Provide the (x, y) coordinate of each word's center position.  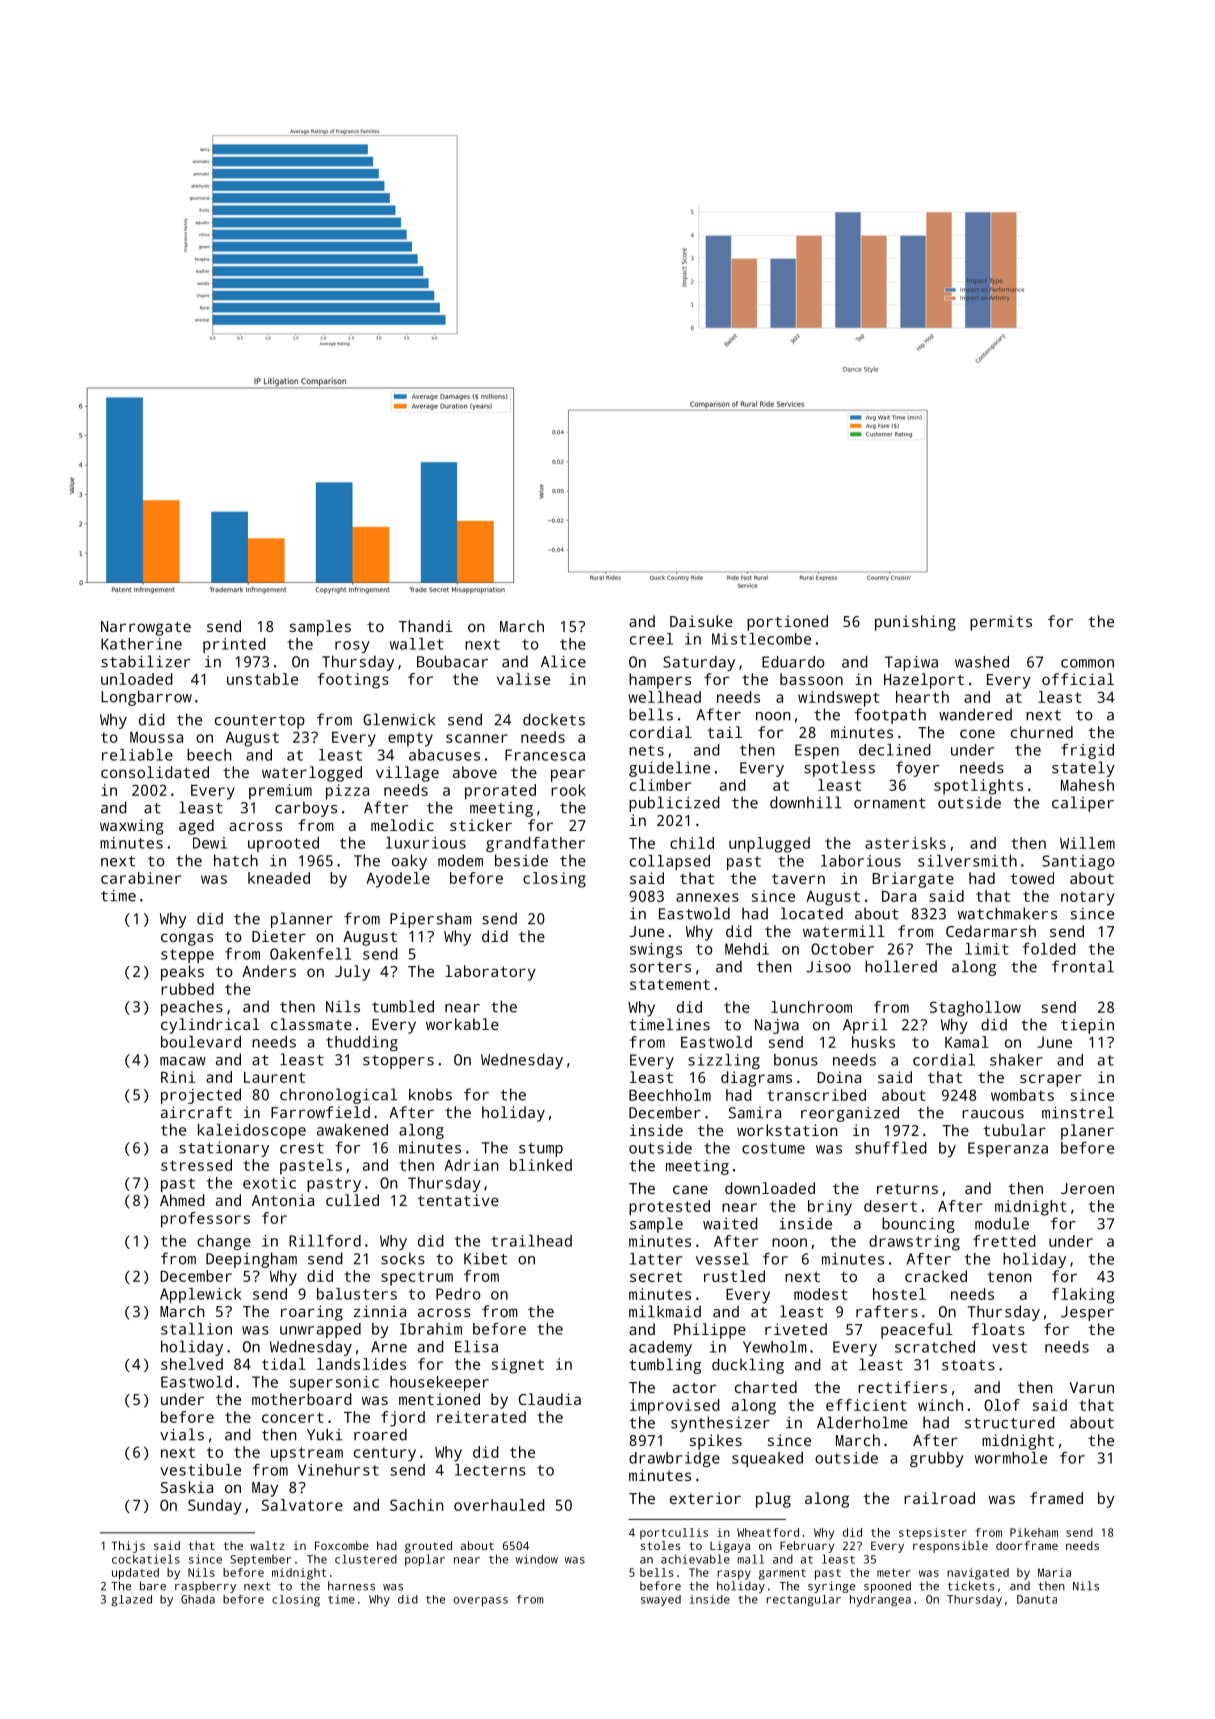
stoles (660, 1545)
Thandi (426, 626)
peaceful (917, 1331)
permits (1001, 623)
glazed (131, 1601)
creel (651, 639)
